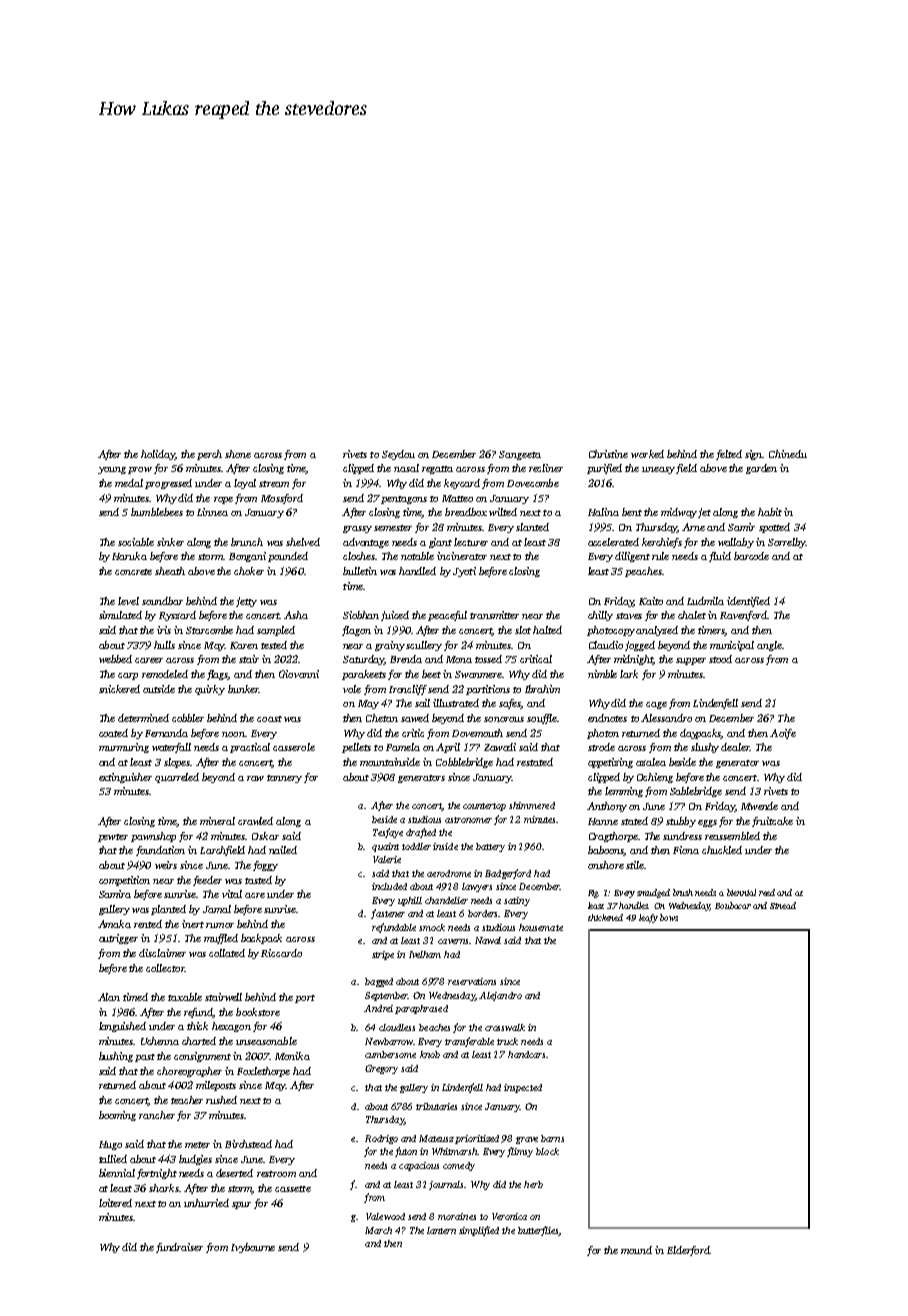 This image has width=908, height=1316. I want to click on progressed, so click(168, 484).
